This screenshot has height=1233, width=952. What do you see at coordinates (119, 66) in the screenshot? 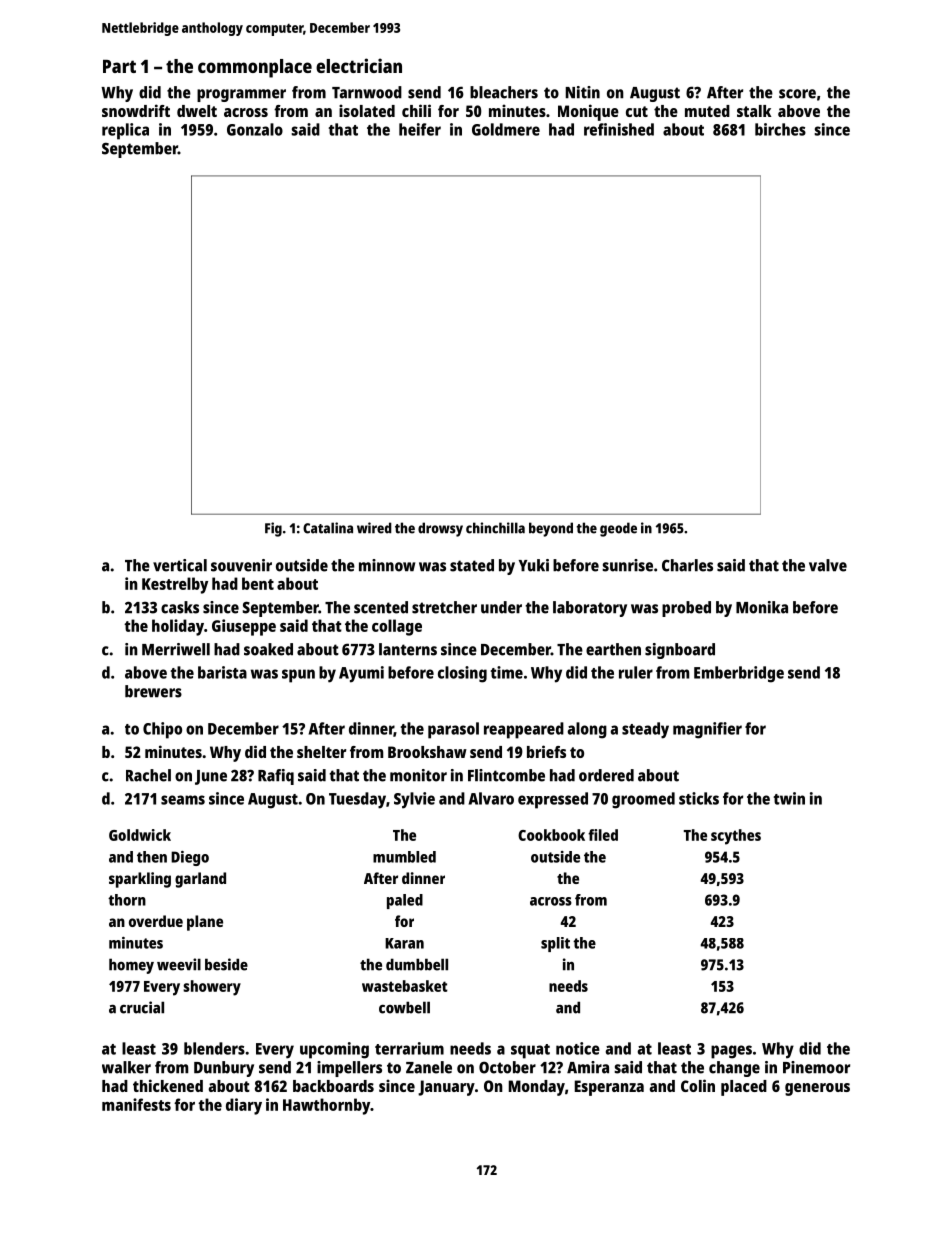
I see `Part` at bounding box center [119, 66].
